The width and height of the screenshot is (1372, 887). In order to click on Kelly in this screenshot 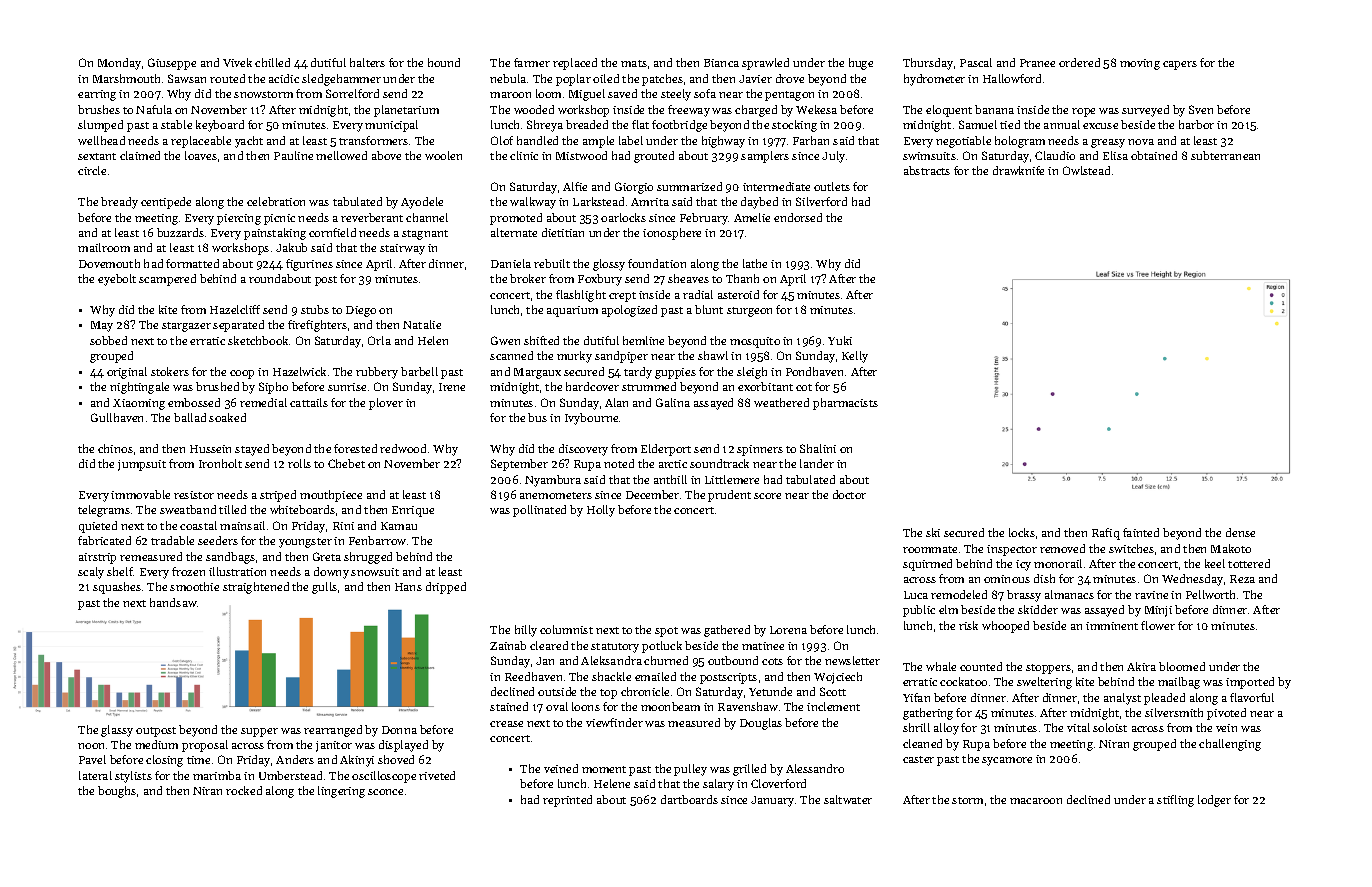, I will do `click(855, 357)`.
